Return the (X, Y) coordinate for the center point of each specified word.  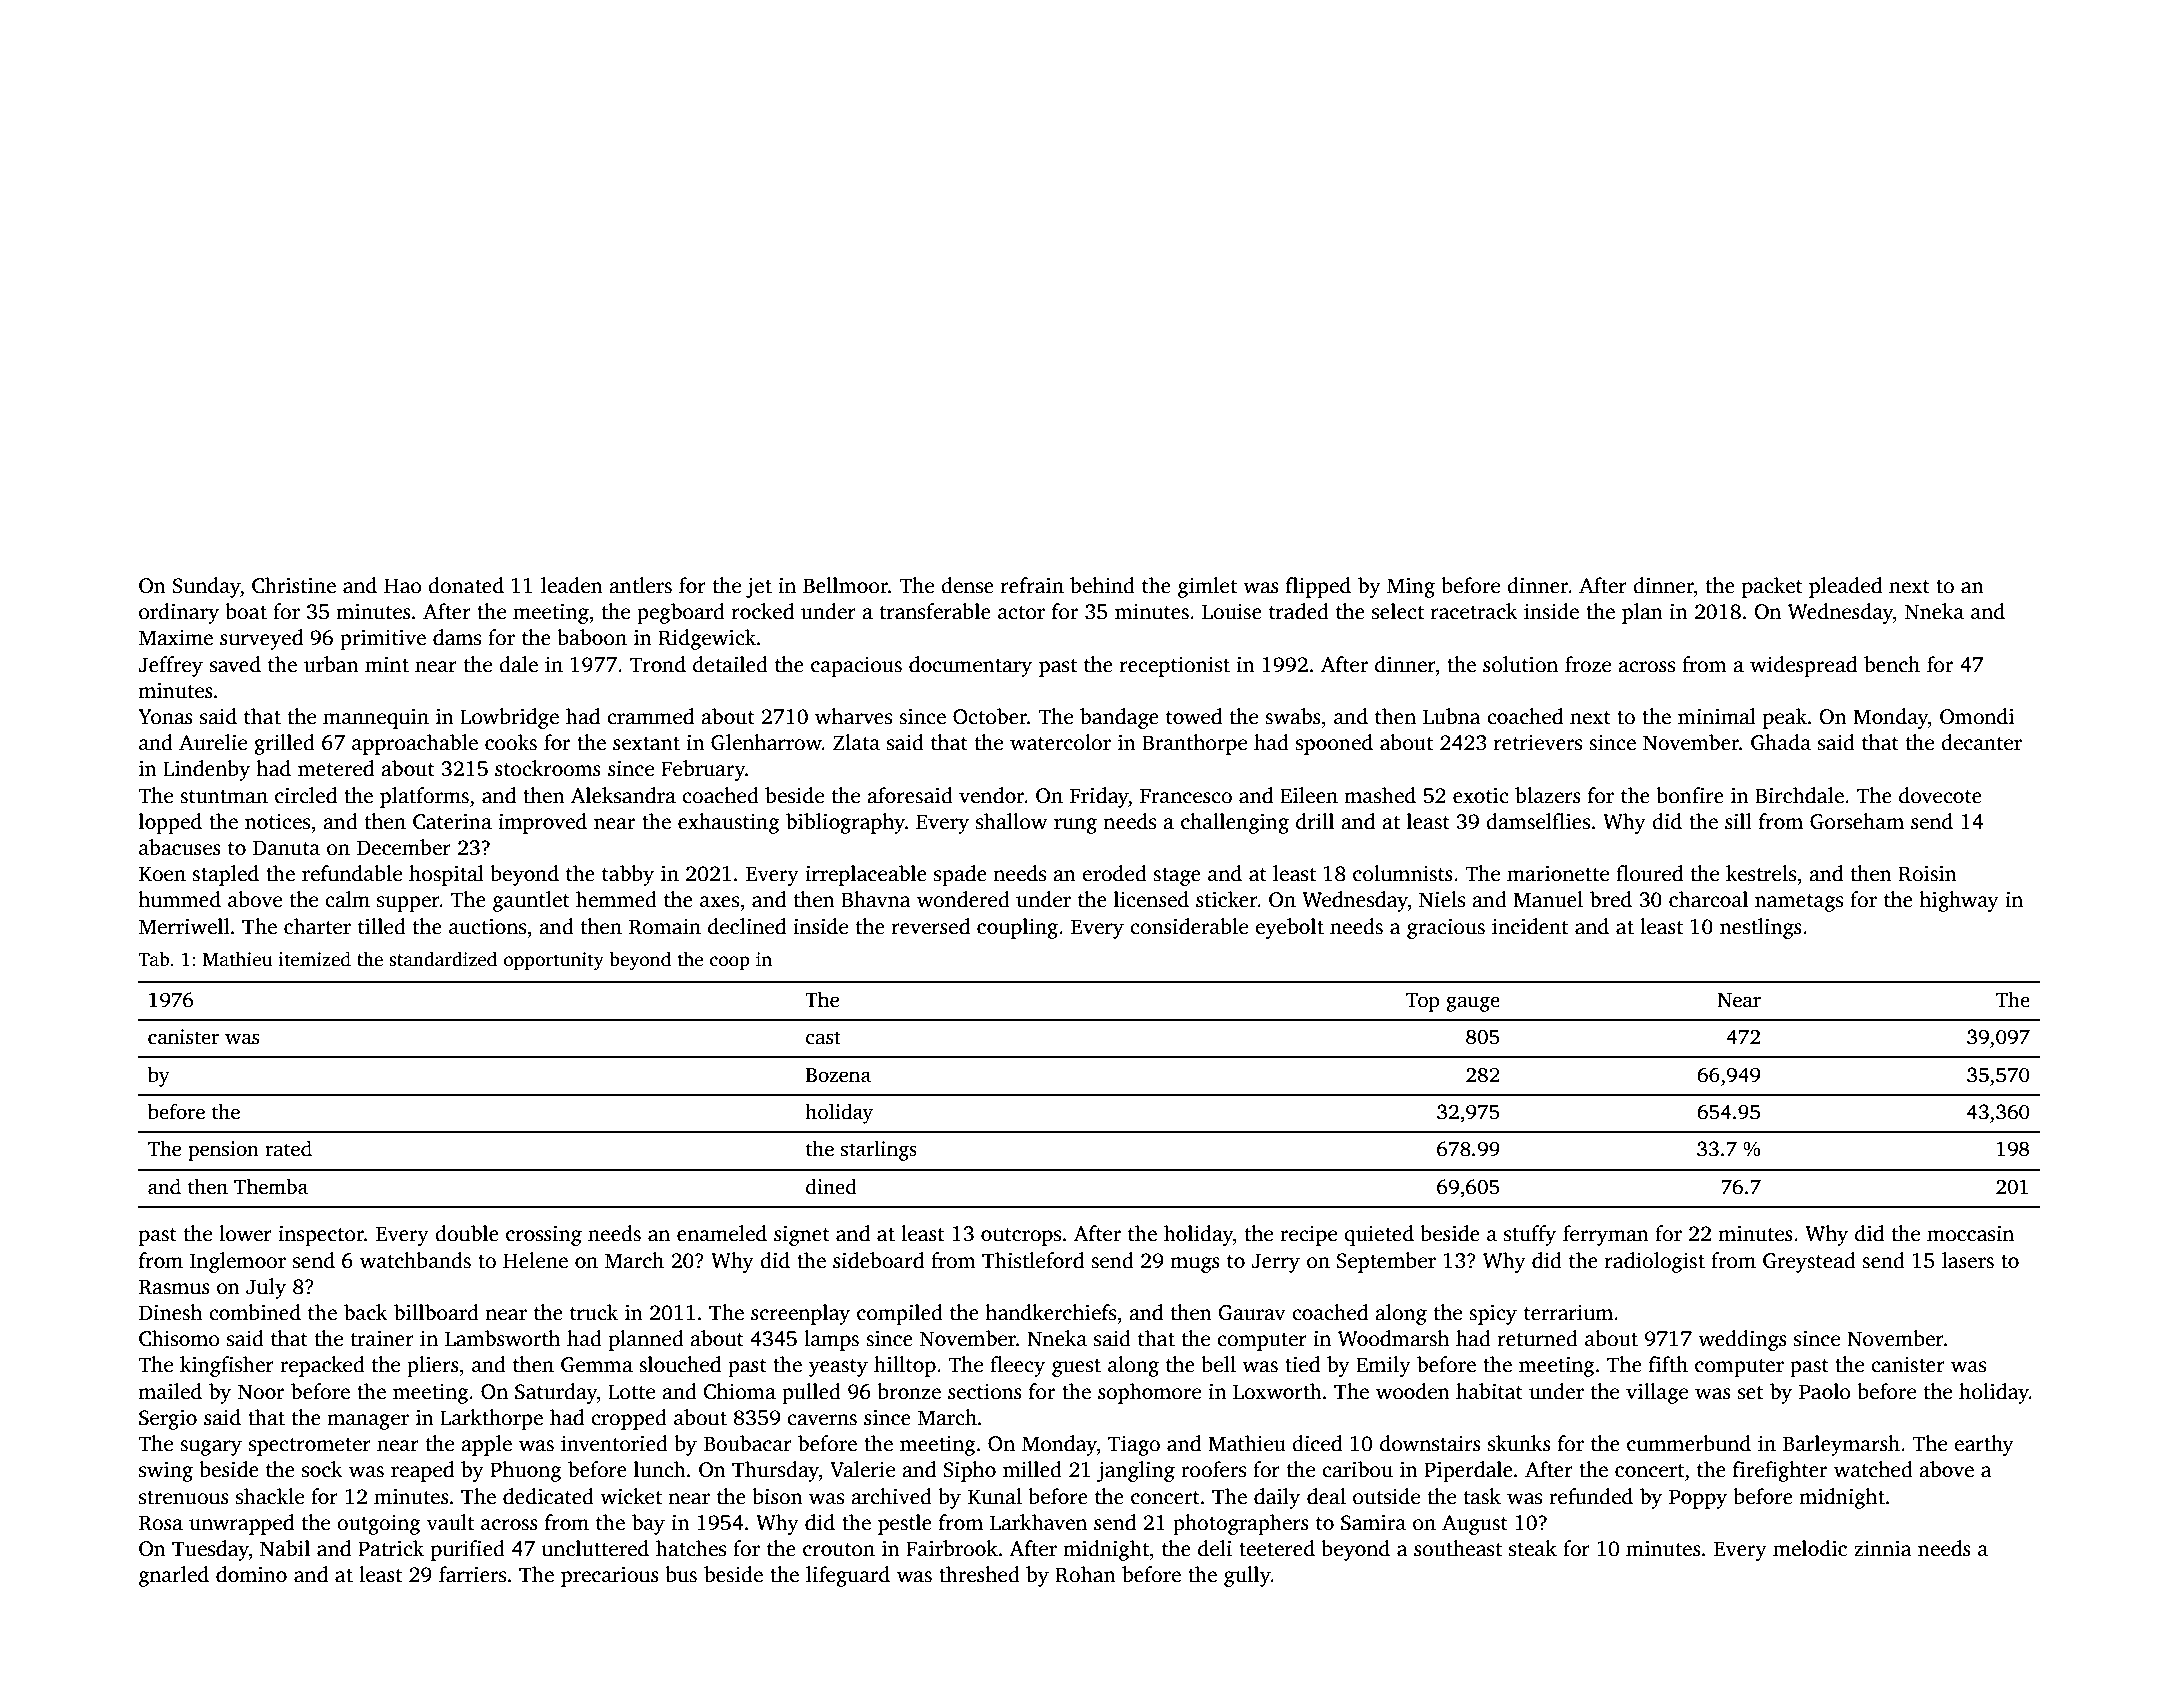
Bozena (838, 1075)
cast (823, 1038)
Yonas (165, 717)
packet (1772, 587)
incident (1530, 926)
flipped (1318, 587)
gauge (1473, 1004)
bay (648, 1524)
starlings (879, 1150)
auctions (487, 927)
